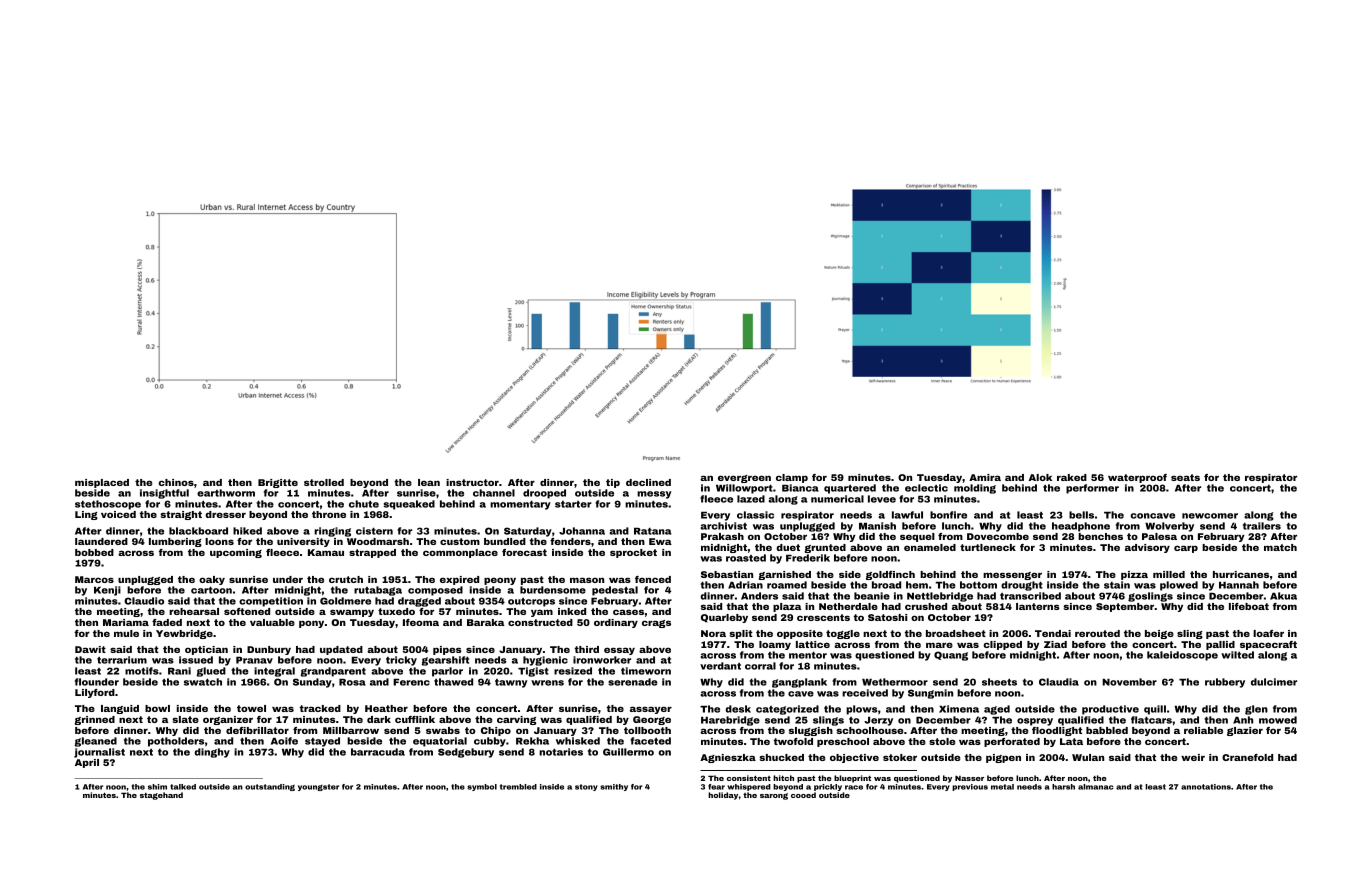 This screenshot has width=1372, height=887. Describe the element at coordinates (485, 622) in the screenshot. I see `Baraka` at that location.
